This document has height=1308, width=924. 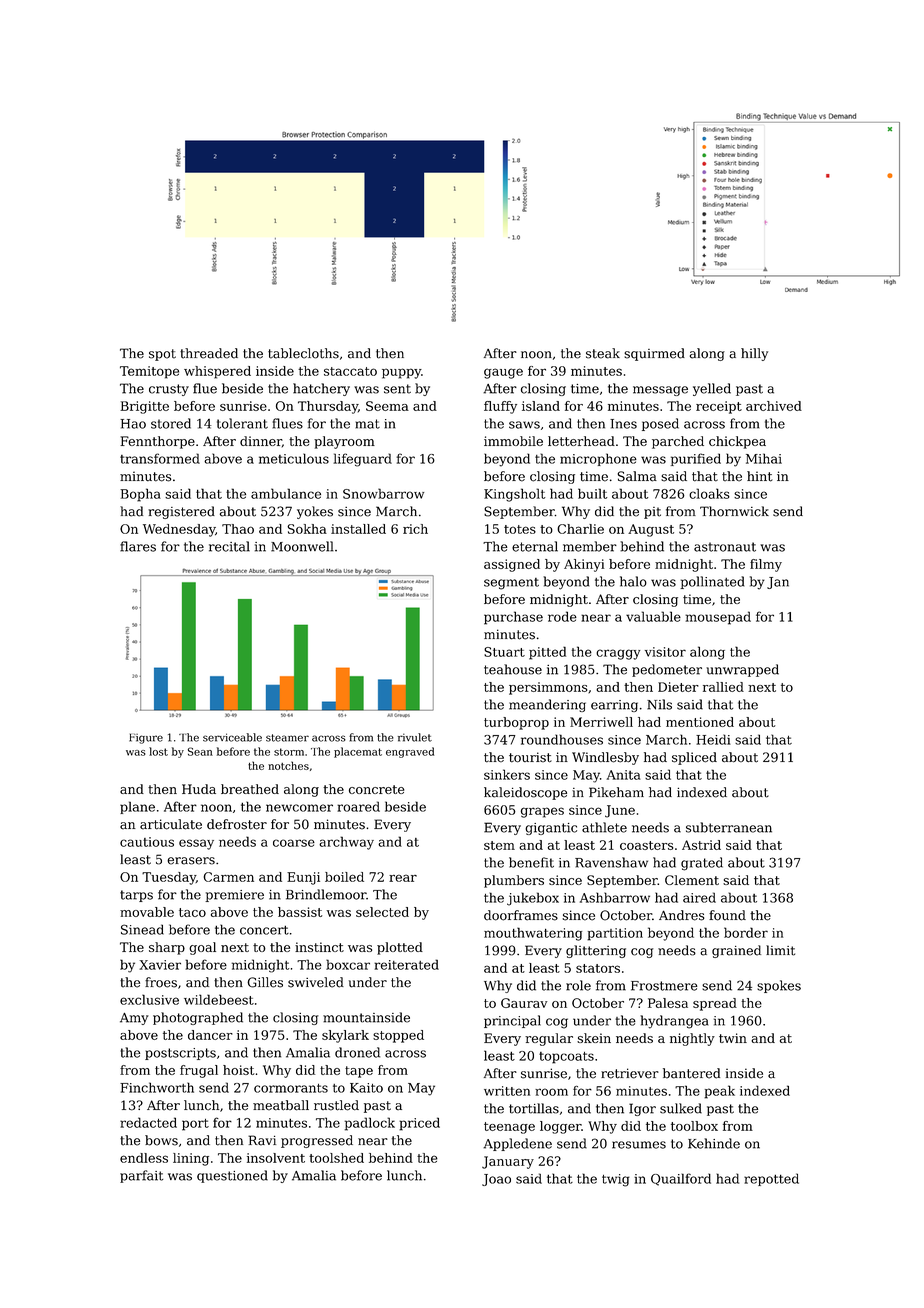 I want to click on hilly, so click(x=754, y=354).
